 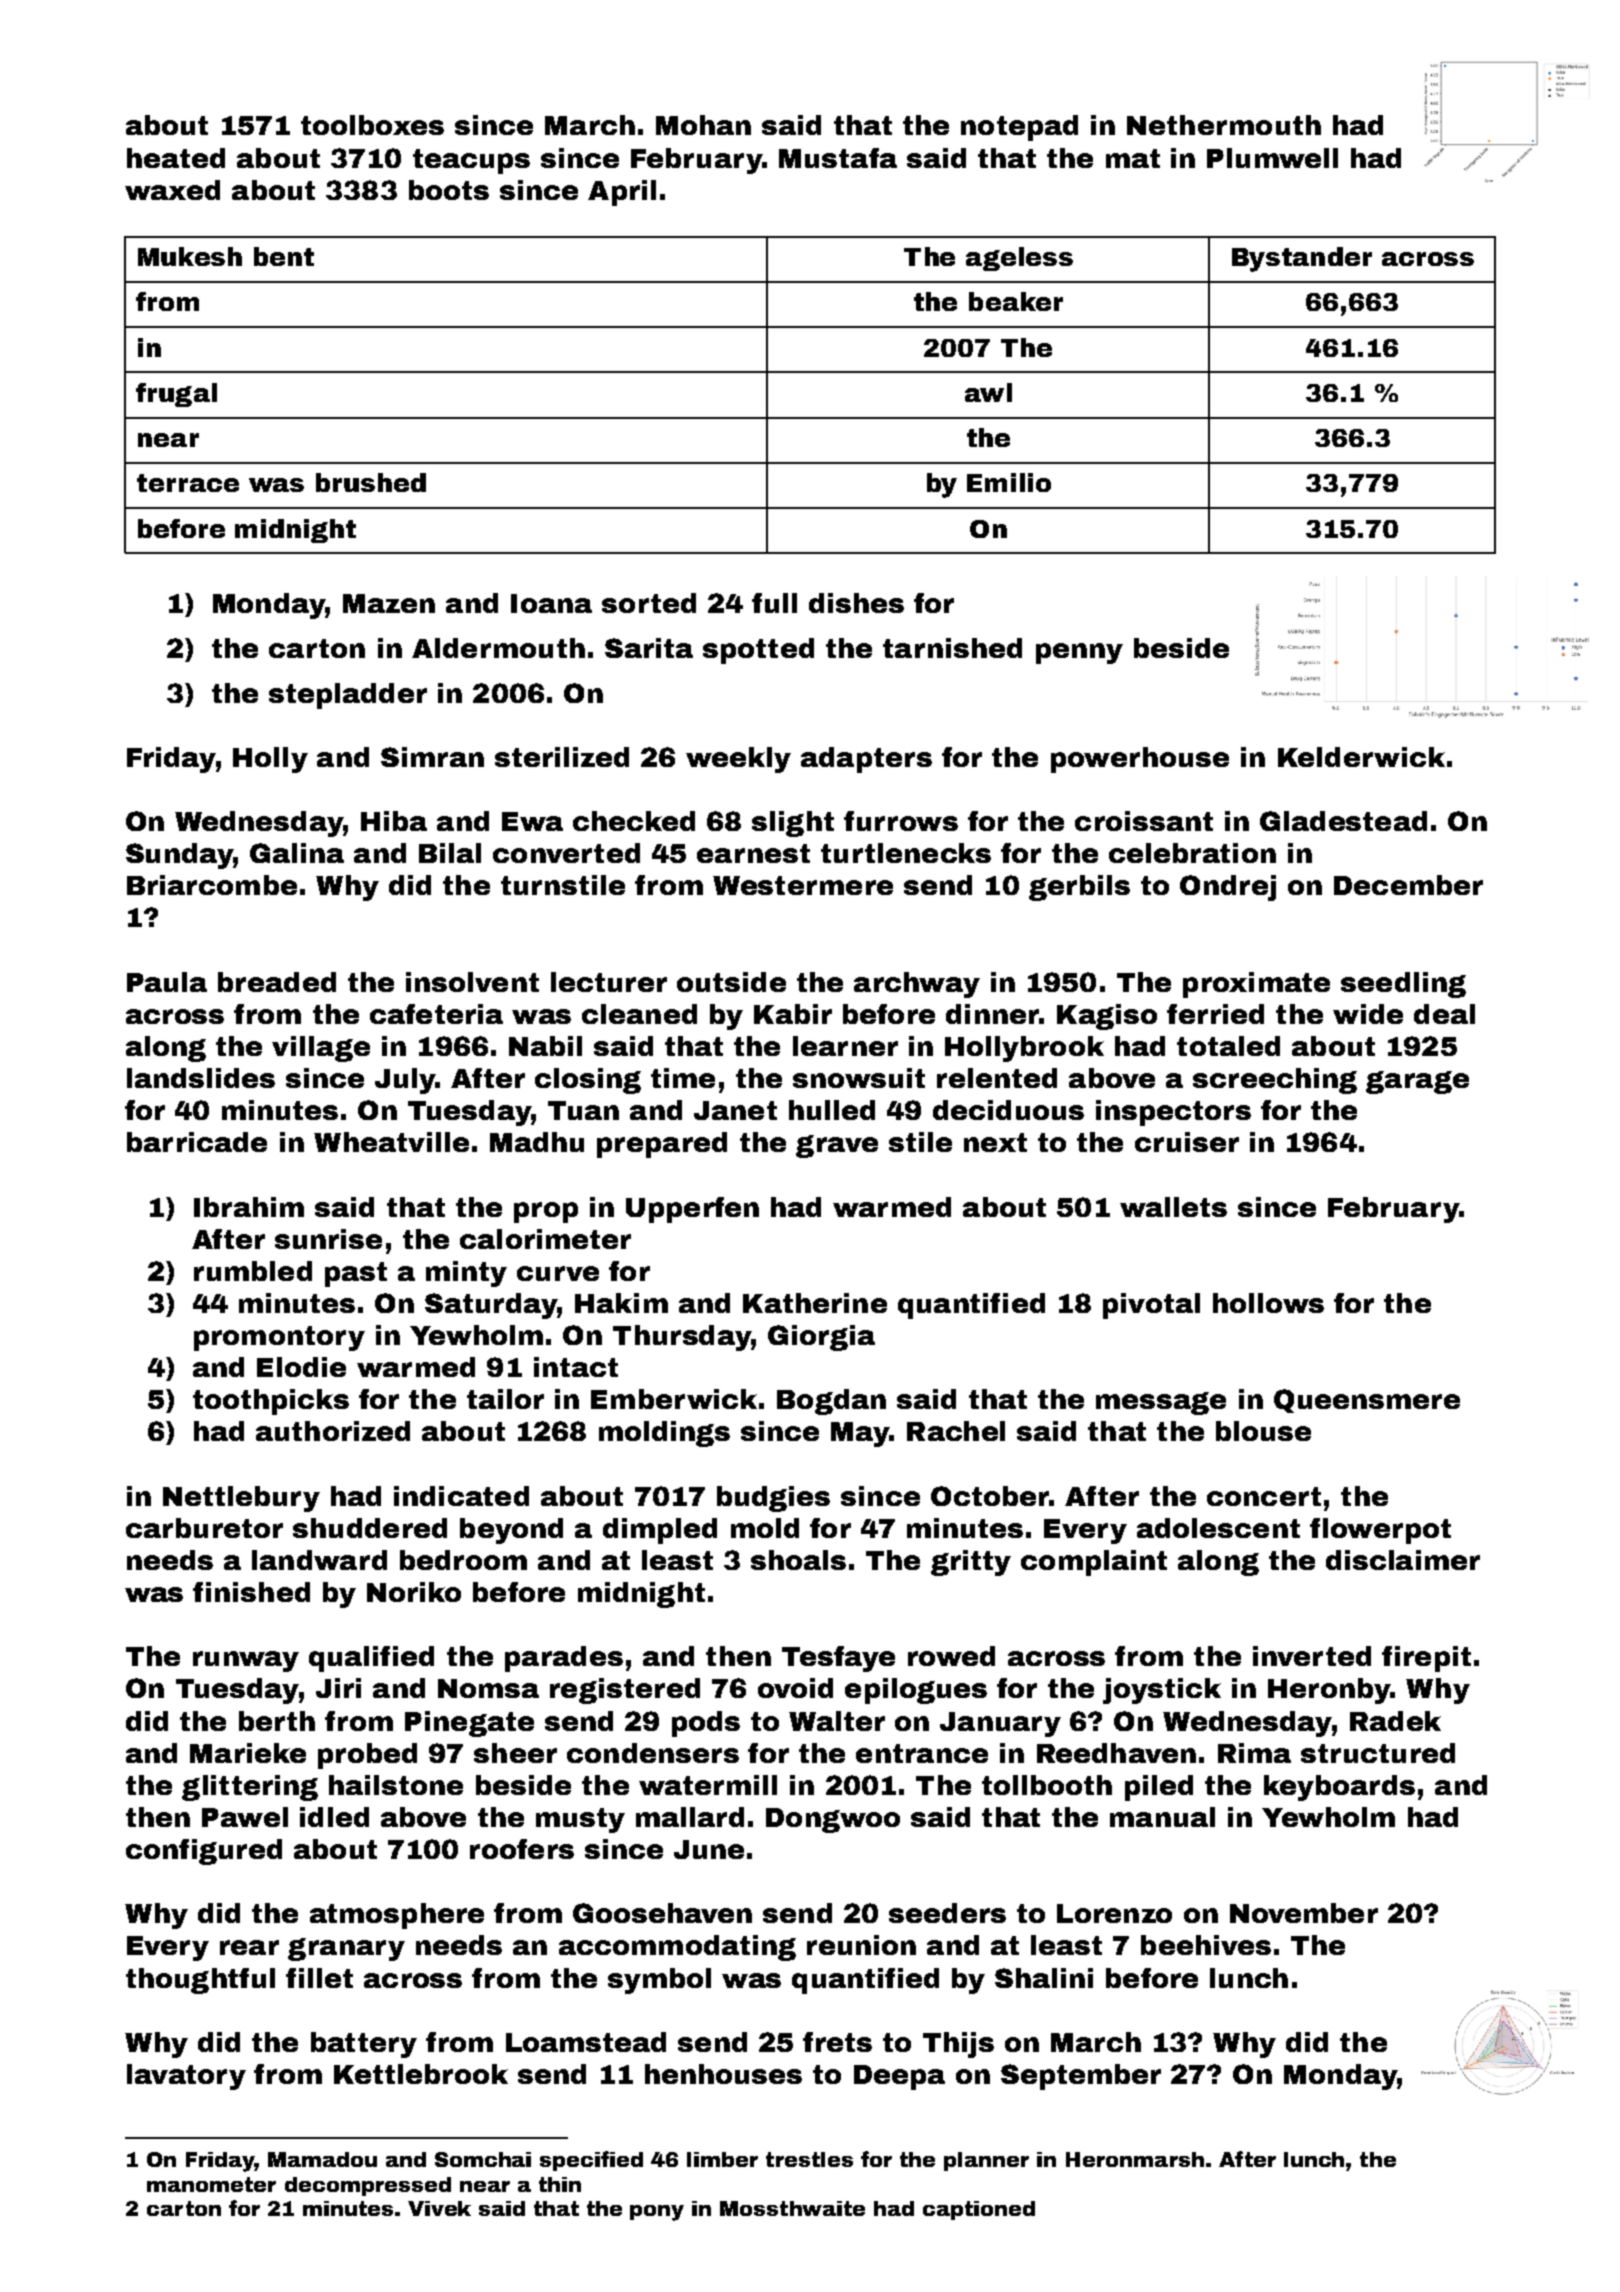 What do you see at coordinates (371, 1659) in the page?
I see `qualified` at bounding box center [371, 1659].
